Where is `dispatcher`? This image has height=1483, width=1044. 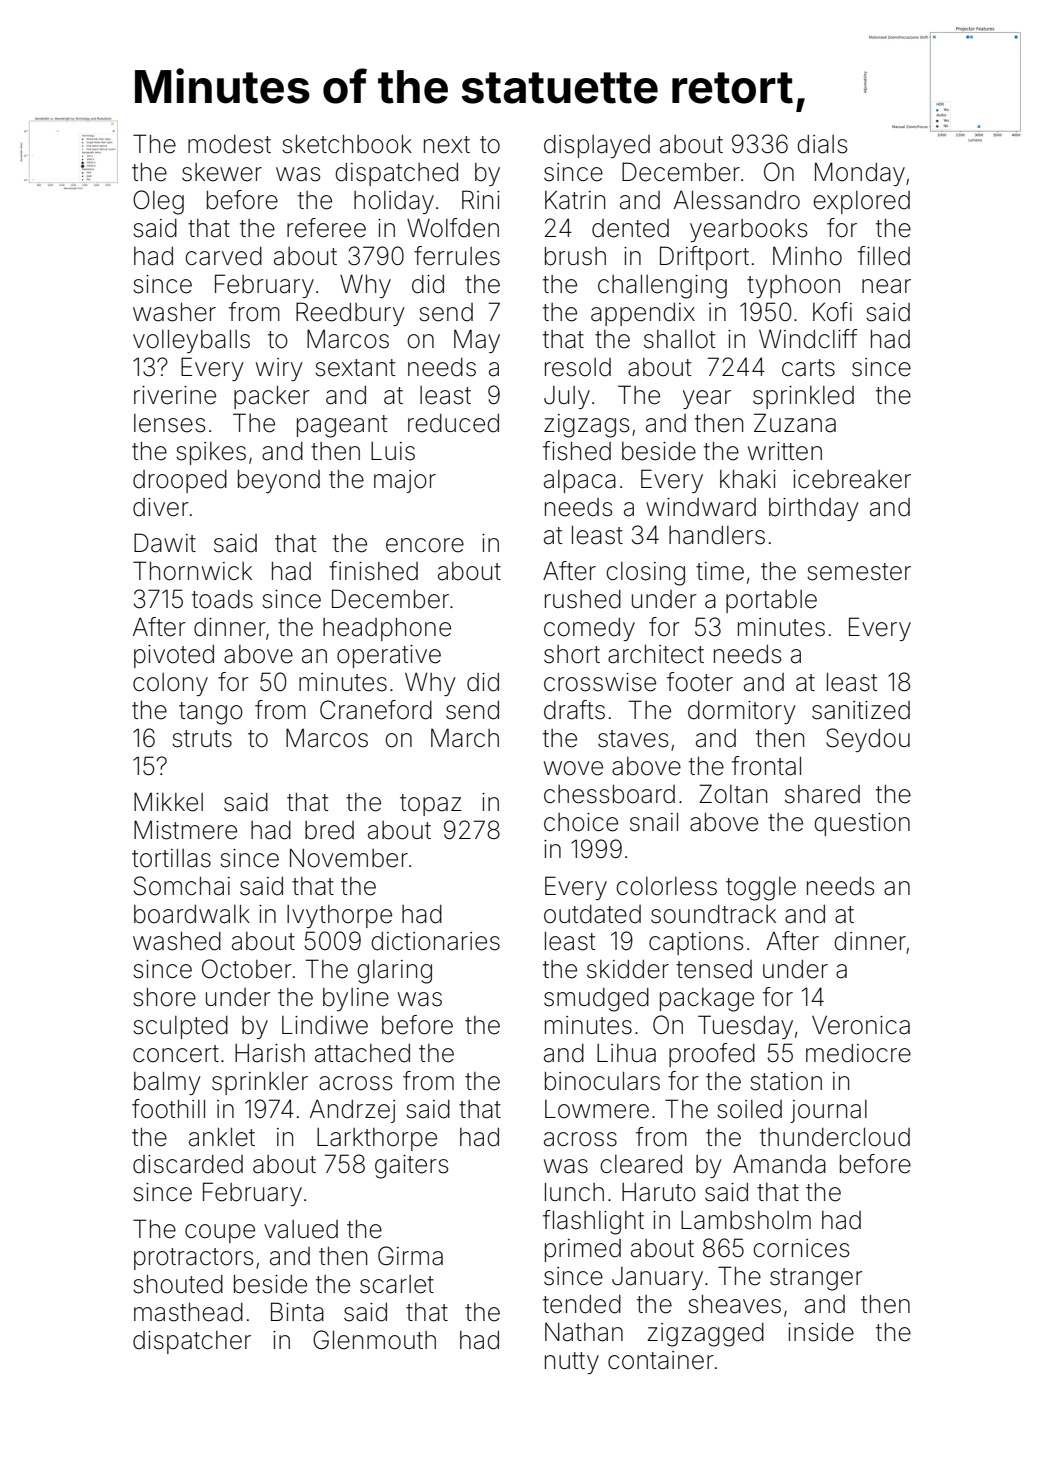 dispatcher is located at coordinates (192, 1342).
